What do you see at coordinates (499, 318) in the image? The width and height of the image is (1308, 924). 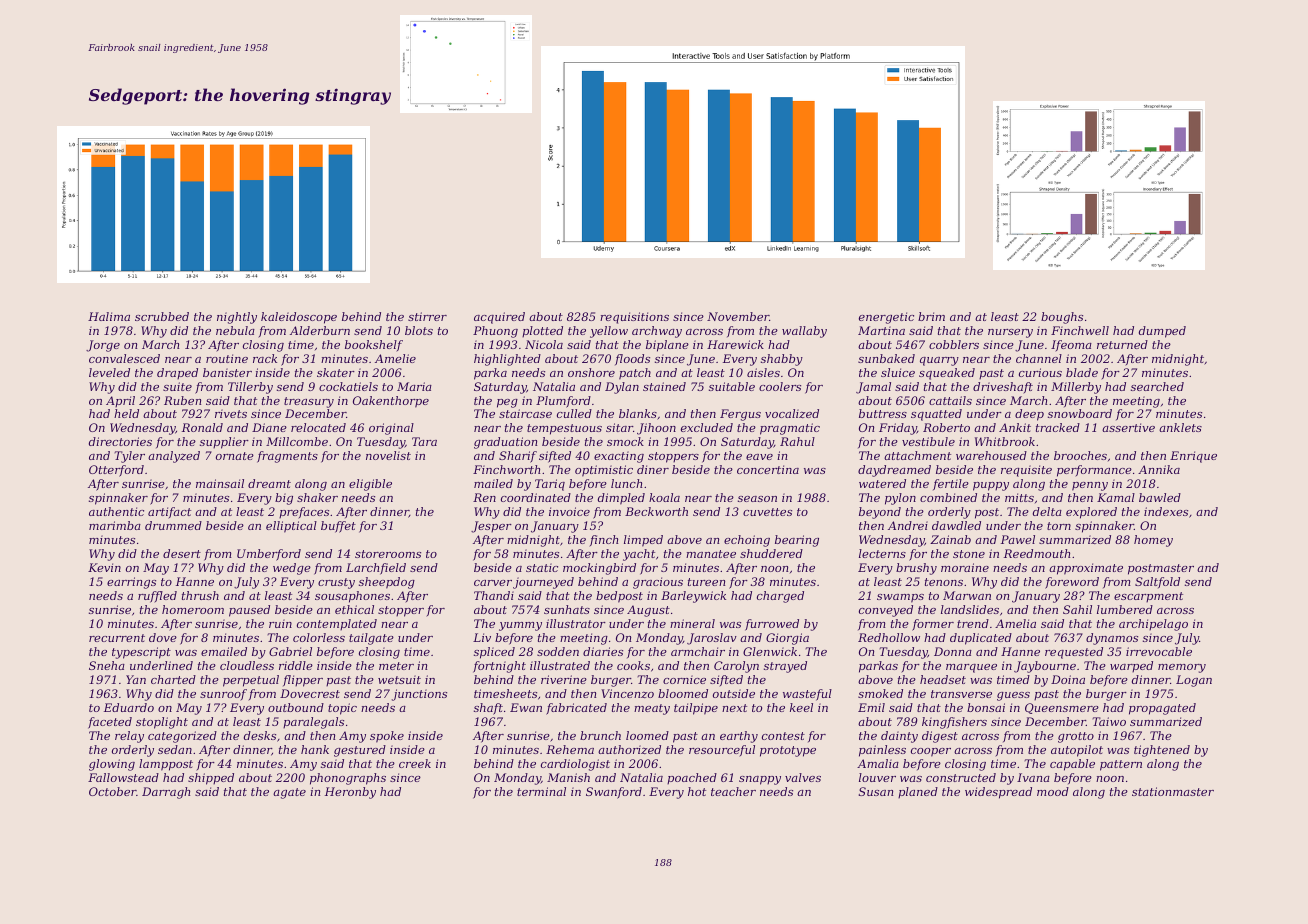 I see `acquired` at bounding box center [499, 318].
